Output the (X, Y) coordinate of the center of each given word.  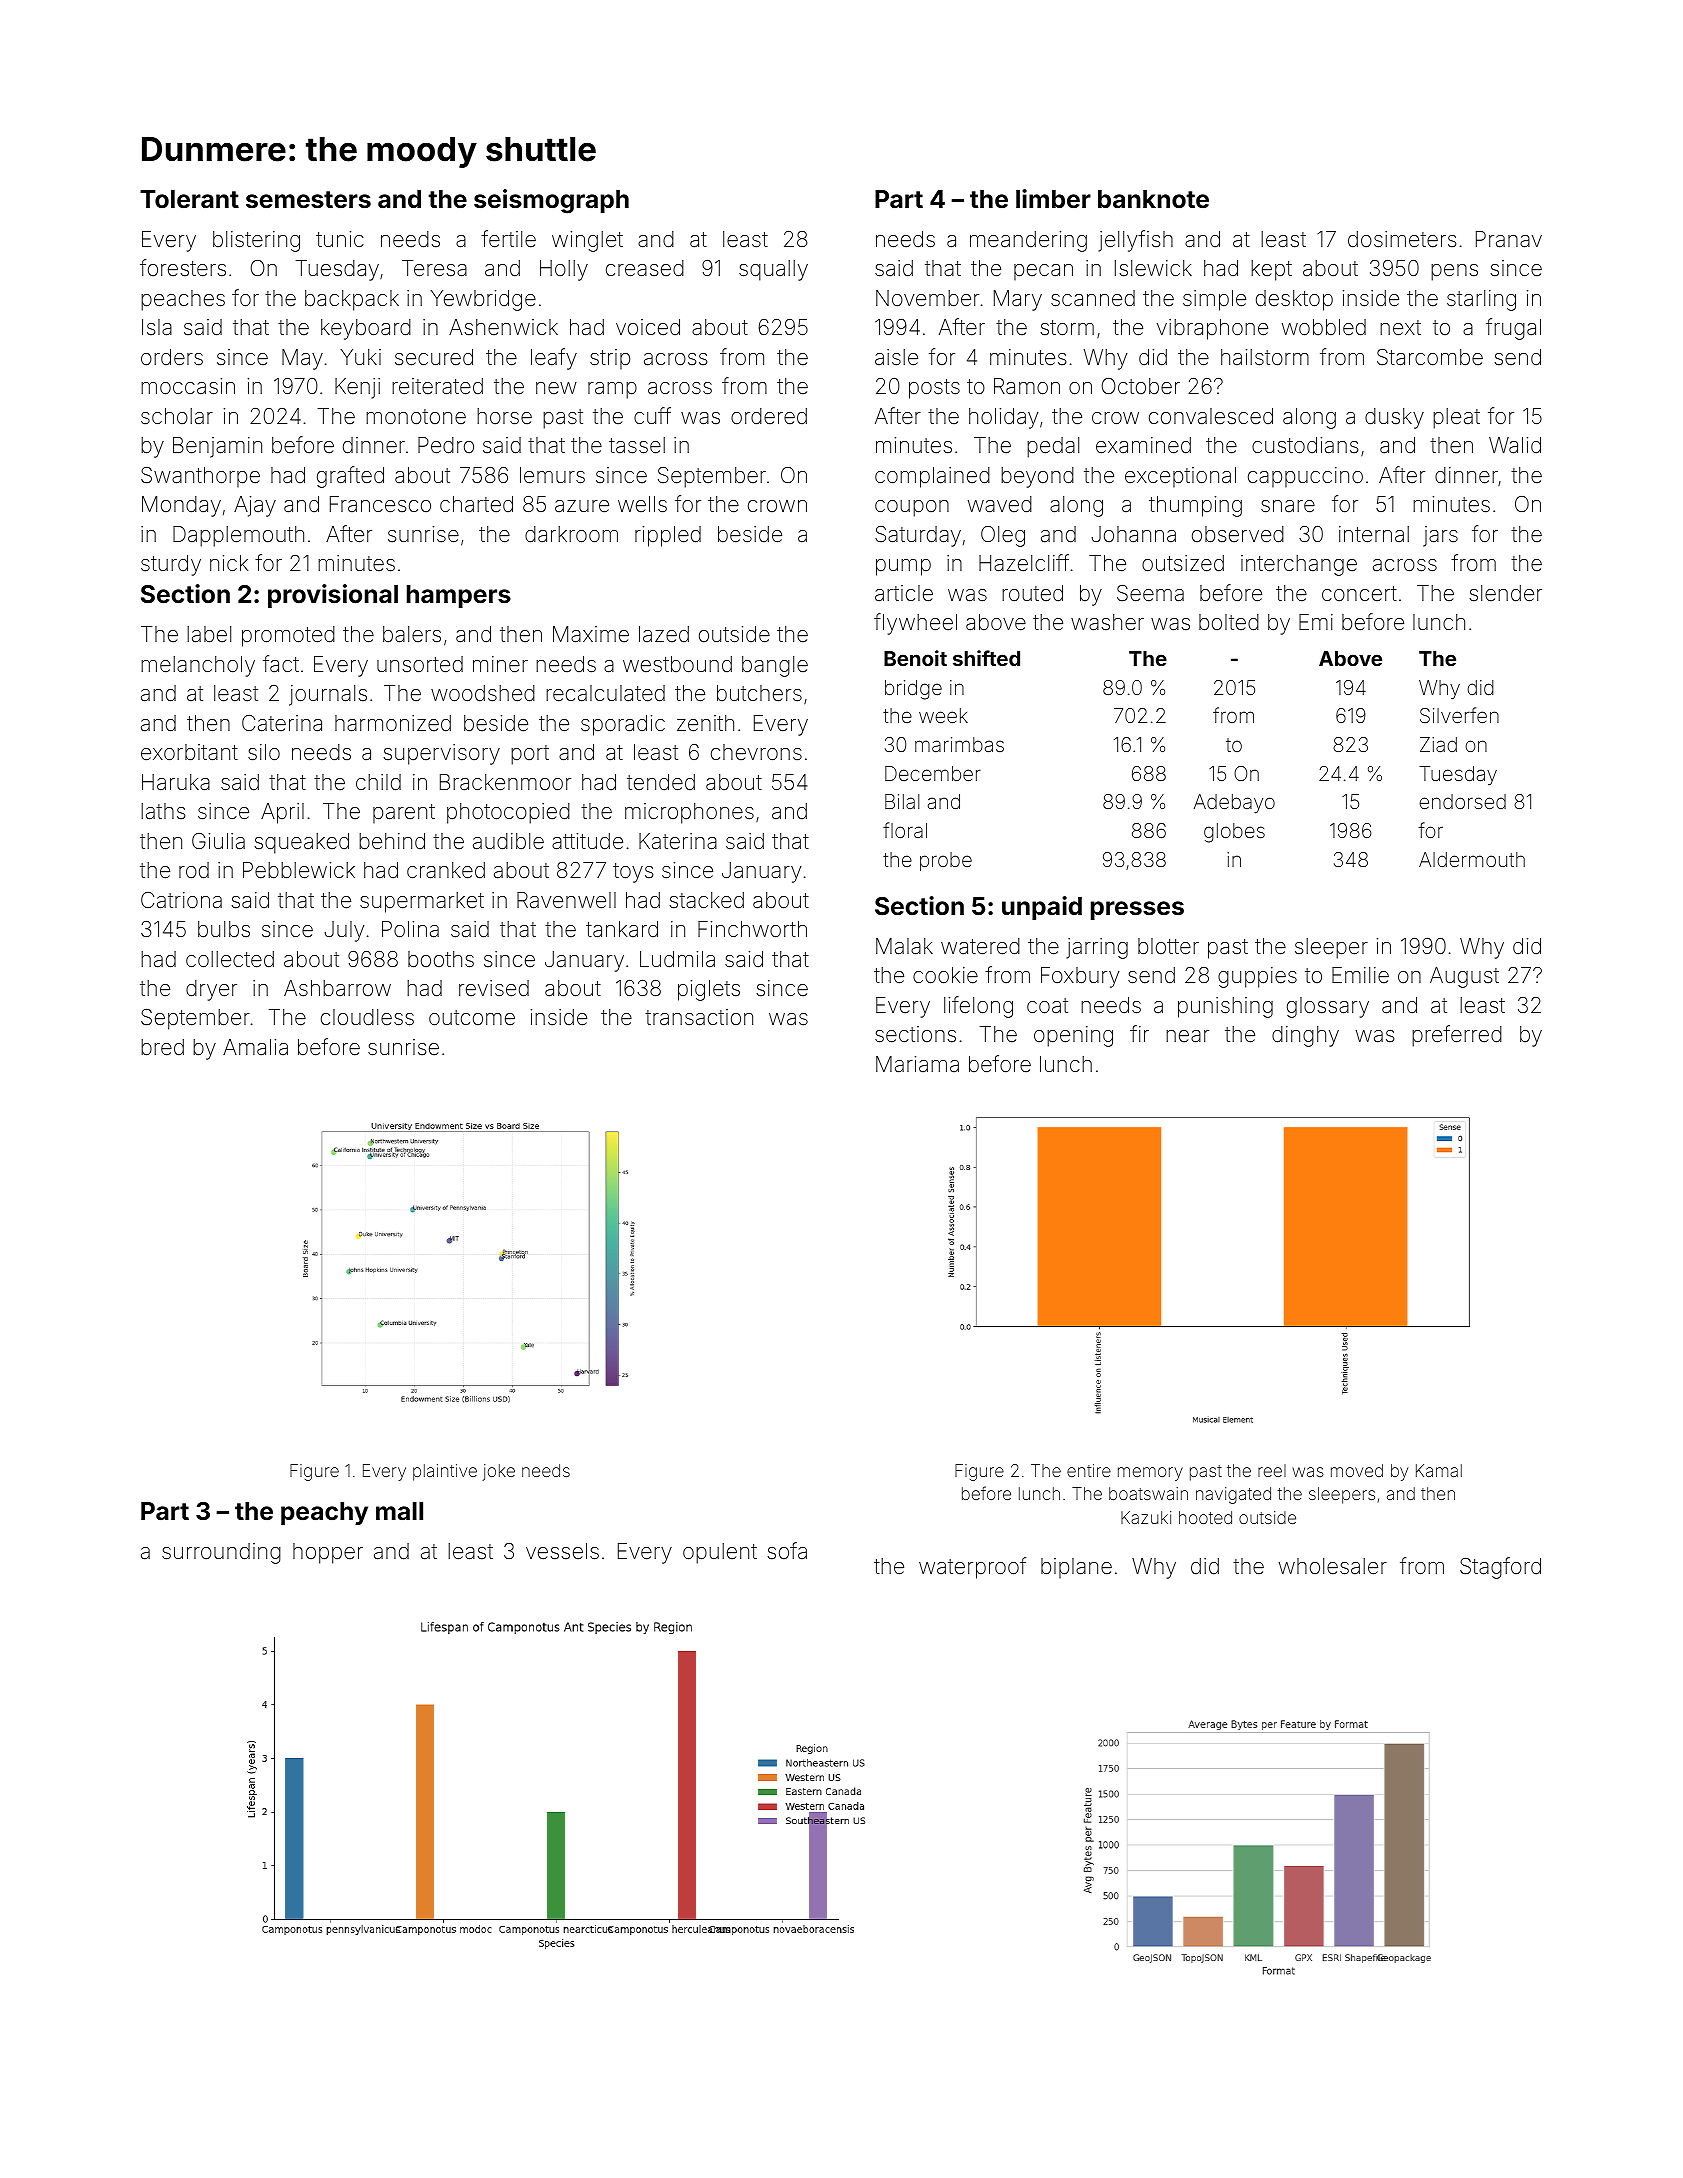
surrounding (221, 1553)
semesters (308, 200)
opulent (720, 1553)
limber (1053, 199)
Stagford (1500, 1568)
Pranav (1509, 239)
